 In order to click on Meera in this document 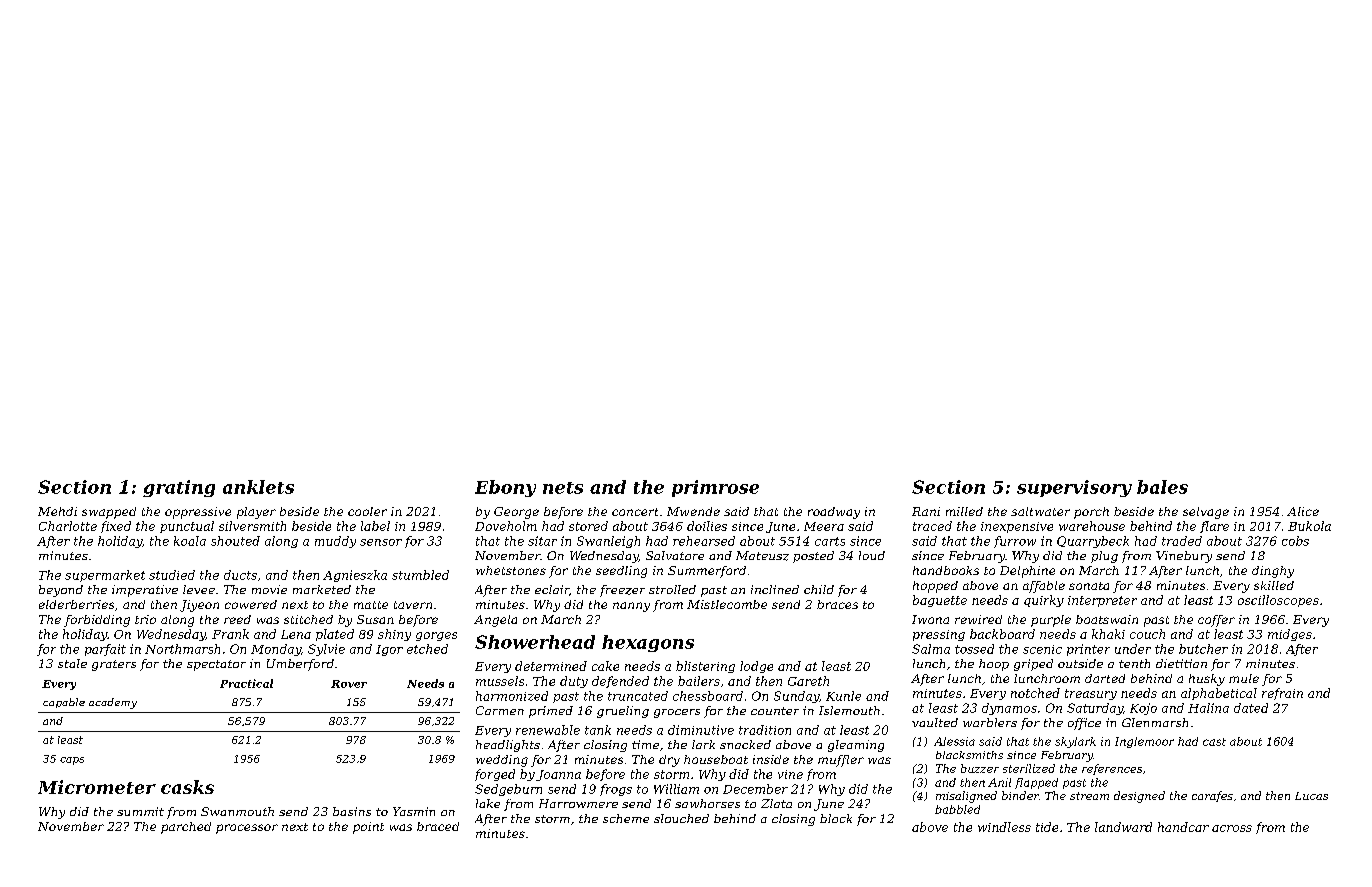, I will do `click(824, 526)`.
